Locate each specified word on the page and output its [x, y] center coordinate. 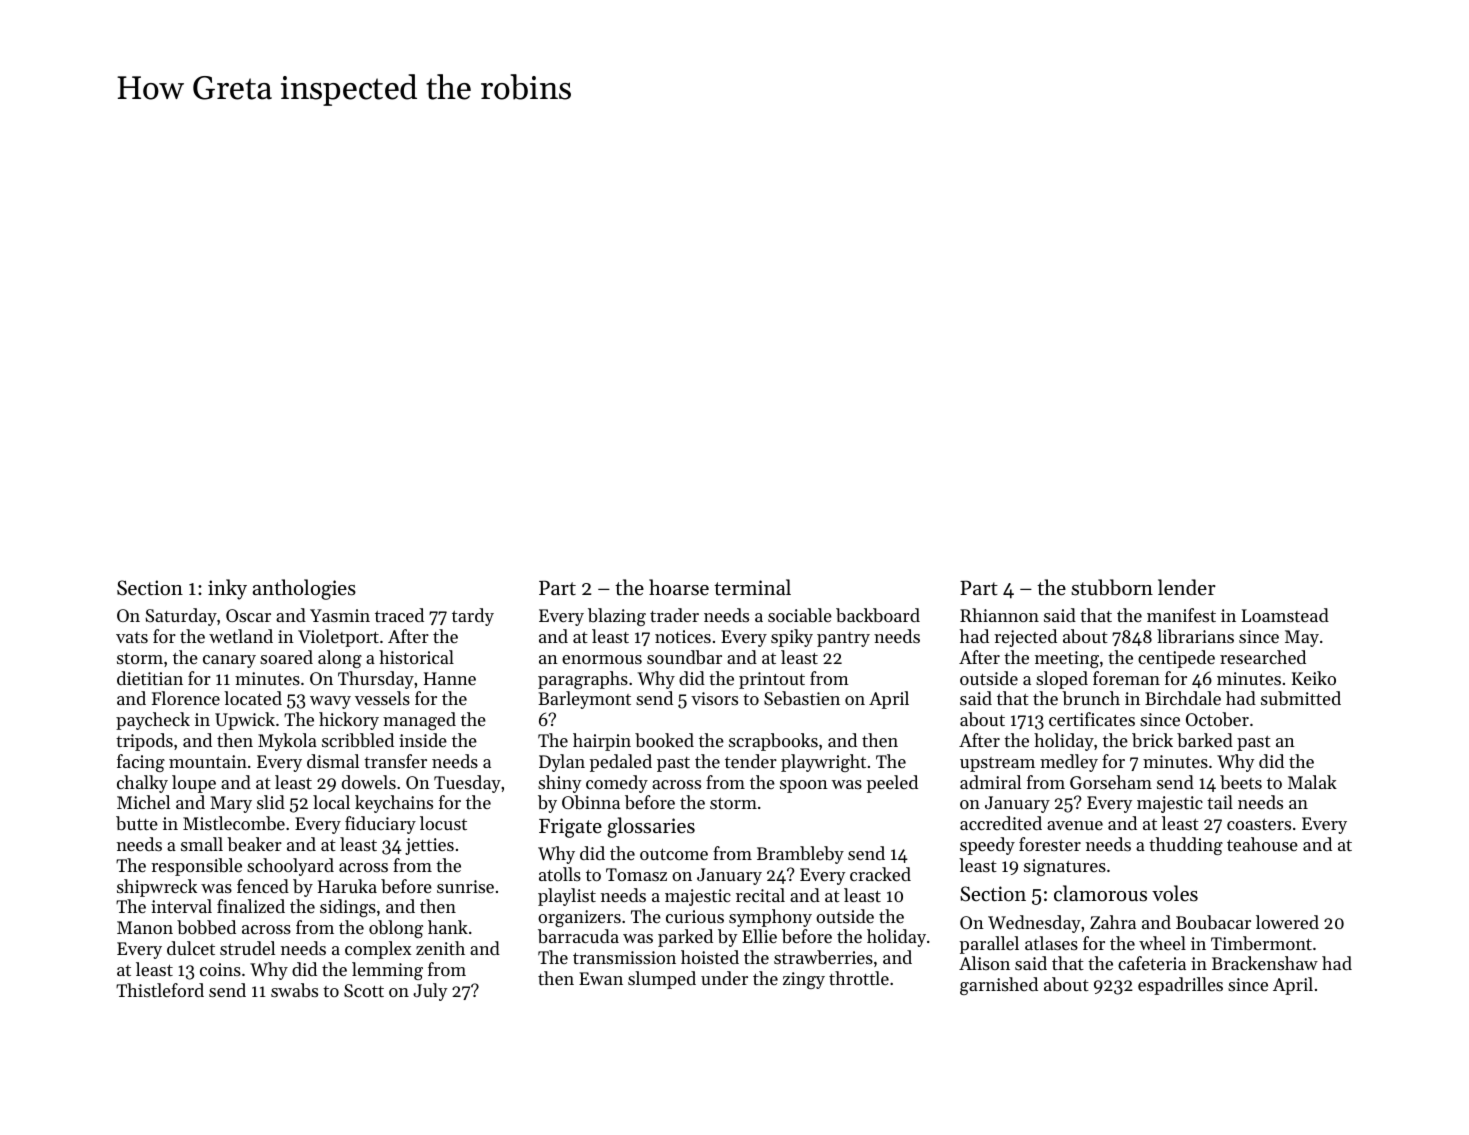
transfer [395, 761]
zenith [440, 948]
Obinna [591, 802]
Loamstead [1285, 615]
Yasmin [340, 615]
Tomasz [636, 874]
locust [443, 823]
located [253, 698]
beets [1241, 782]
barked [1205, 740]
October [1217, 719]
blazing [617, 617]
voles [1175, 893]
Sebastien [802, 698]
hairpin [602, 742]
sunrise [465, 886]
